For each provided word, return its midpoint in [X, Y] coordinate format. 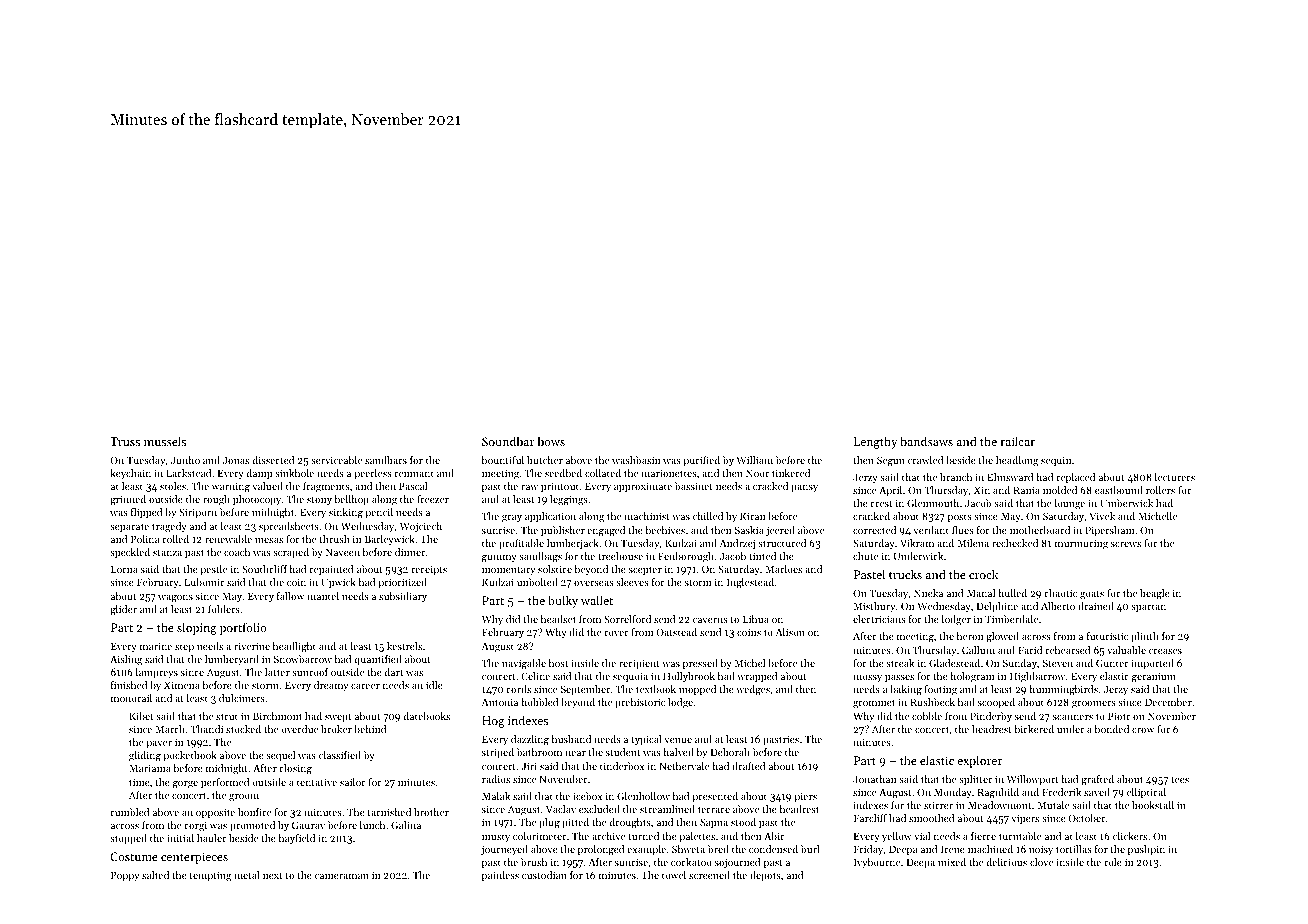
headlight [294, 647]
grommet [874, 704]
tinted [762, 556]
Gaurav [308, 825]
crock [983, 574]
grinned [128, 500]
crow [1143, 730]
